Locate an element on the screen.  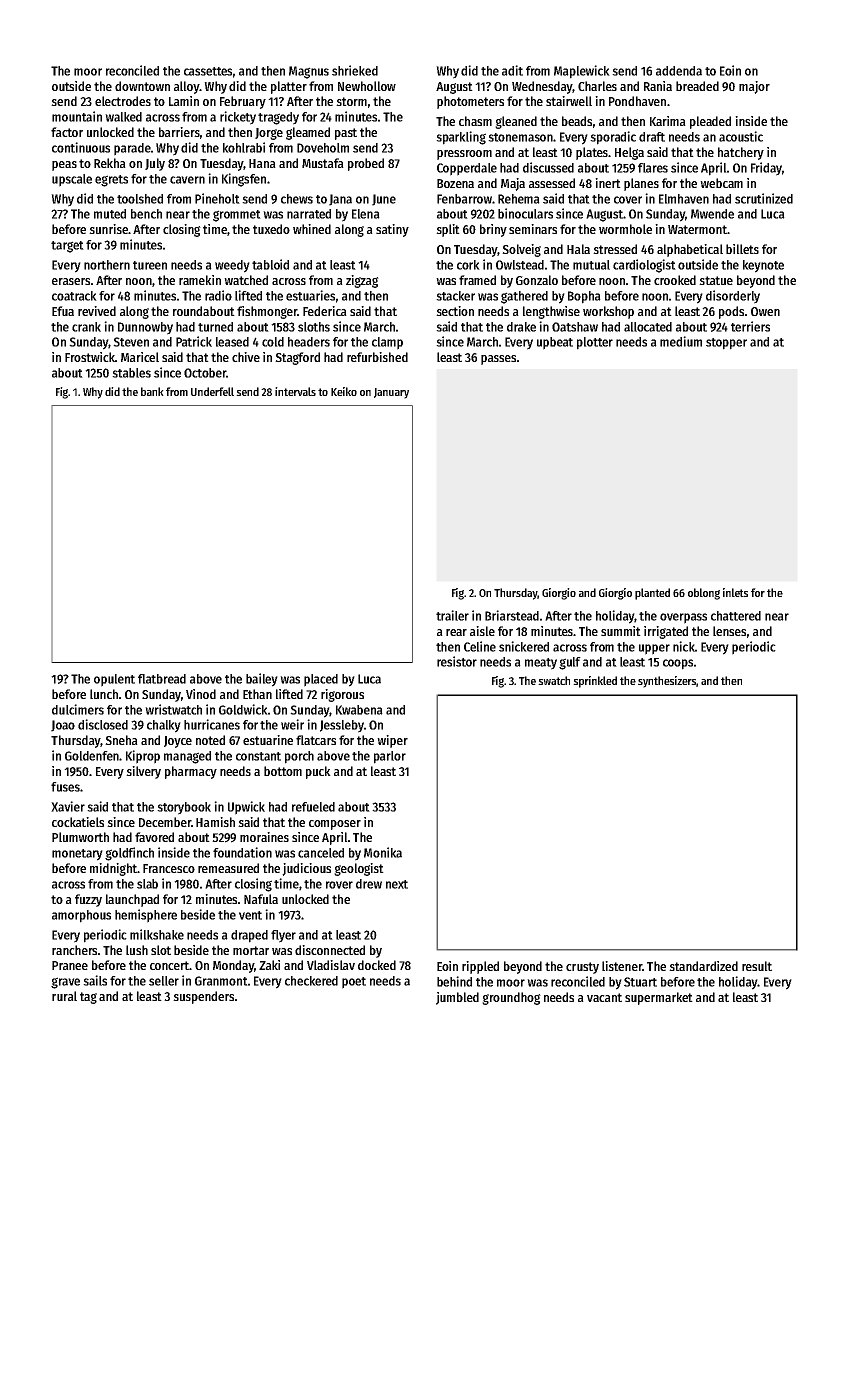
next is located at coordinates (397, 884).
